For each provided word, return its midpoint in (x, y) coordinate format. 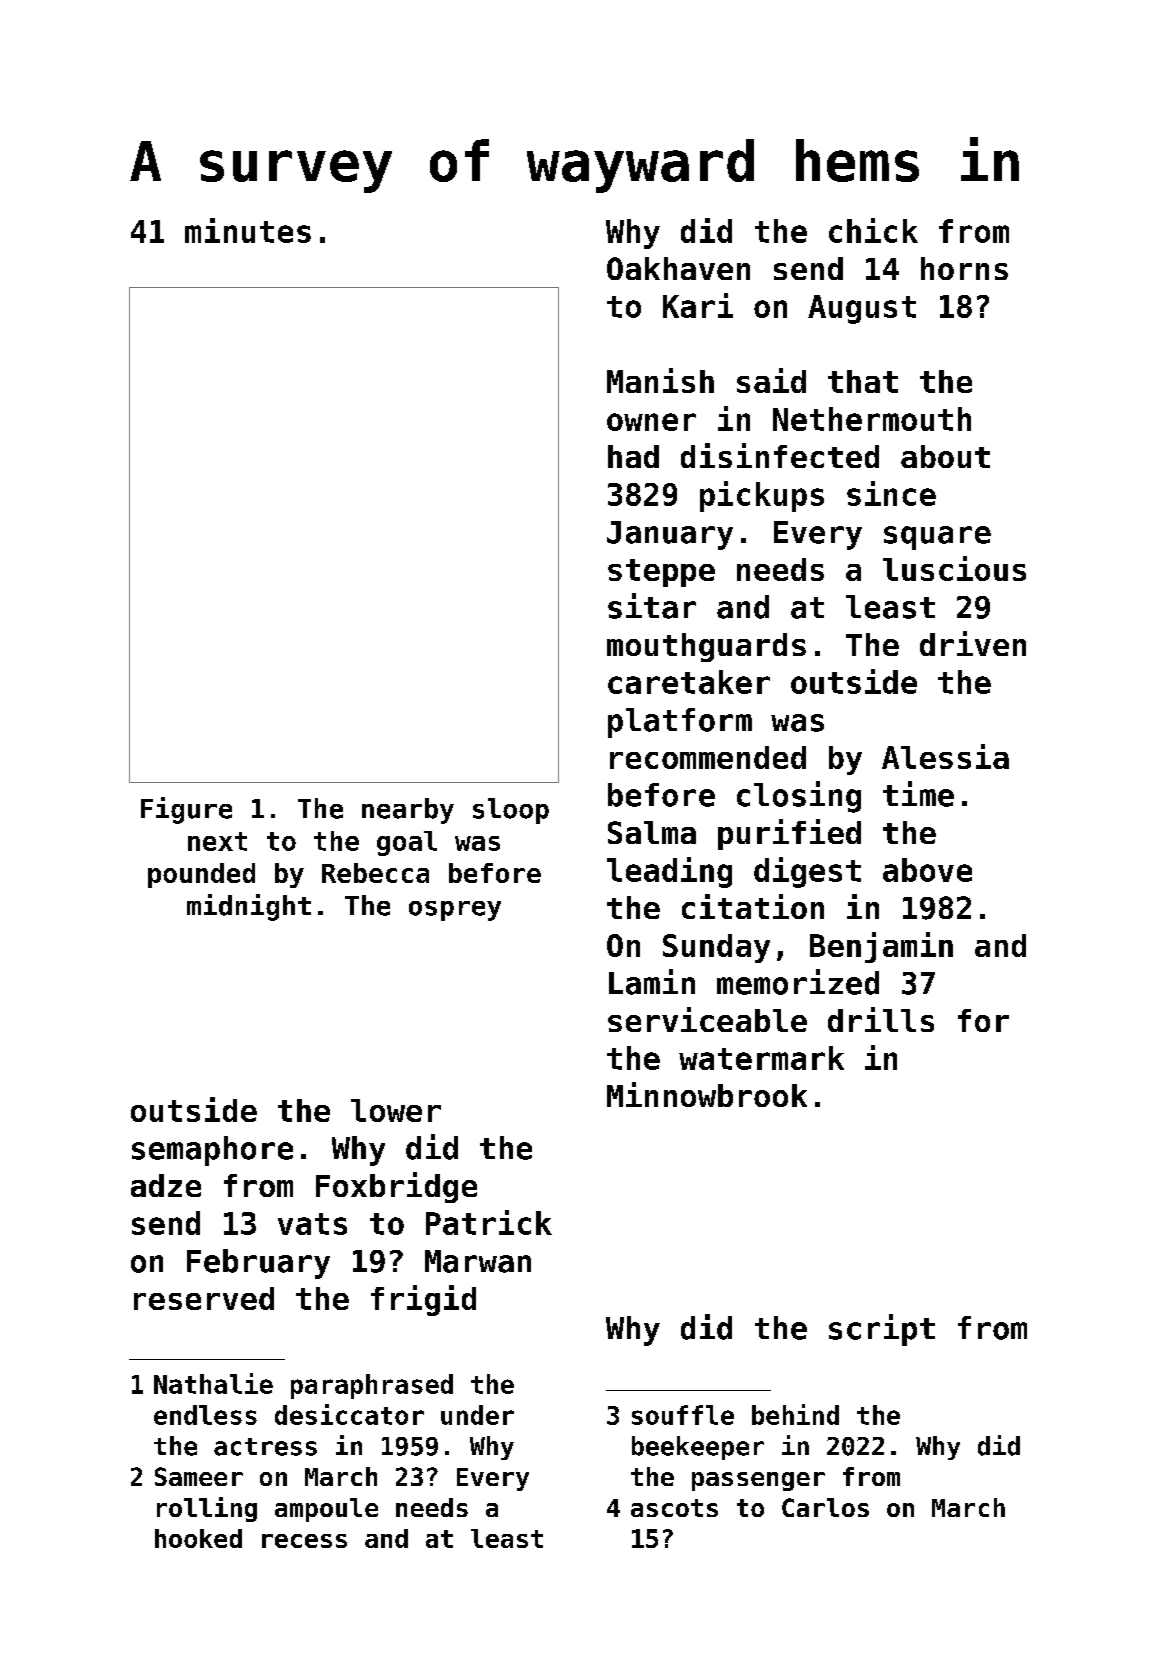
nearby (408, 811)
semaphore (212, 1151)
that (863, 381)
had (633, 456)
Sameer (199, 1476)
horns (964, 268)
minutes (248, 230)
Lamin (652, 982)
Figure (186, 810)
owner (651, 422)
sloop (511, 811)
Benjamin (881, 947)
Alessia (945, 756)
